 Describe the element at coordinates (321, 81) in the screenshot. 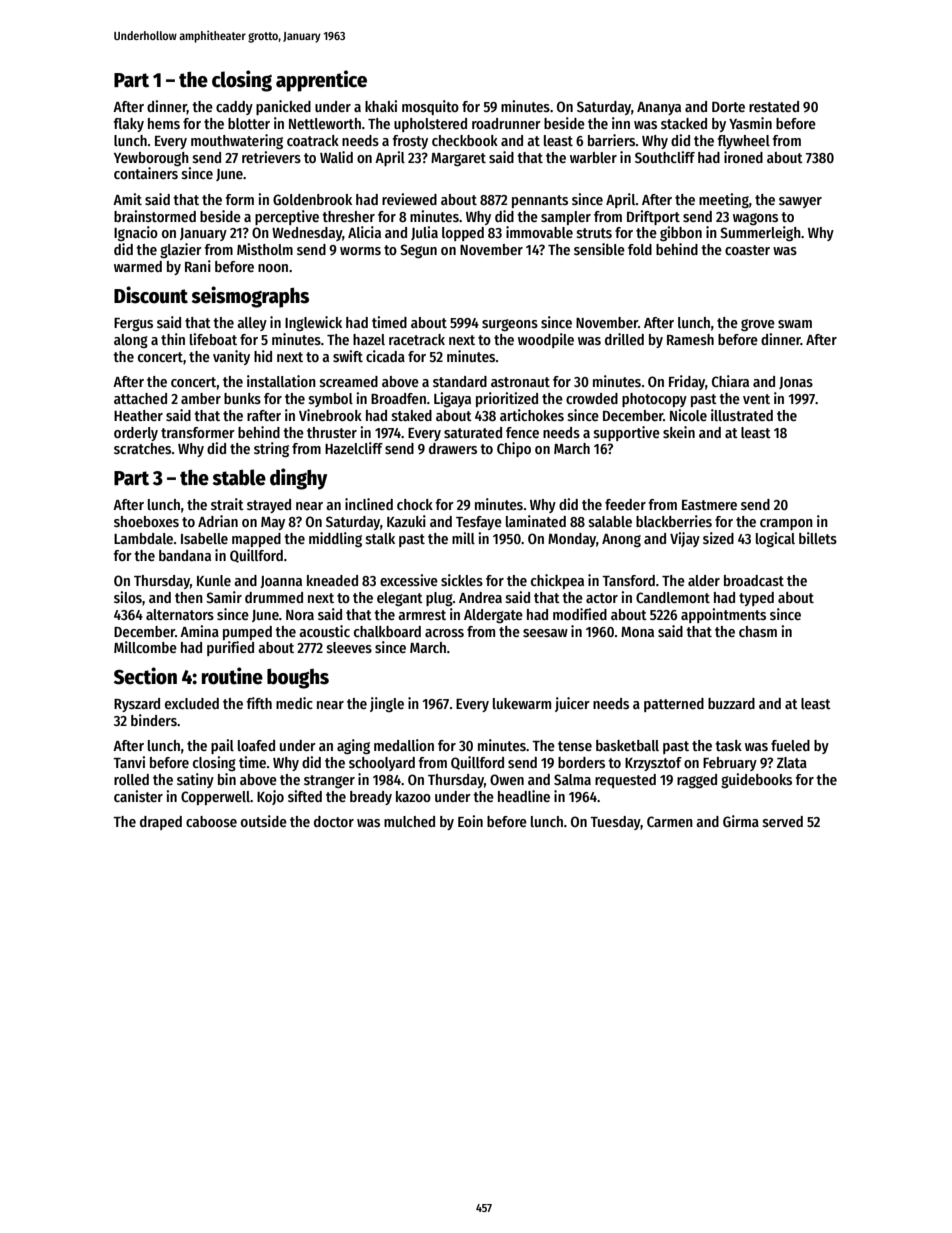

I see `apprentice` at that location.
